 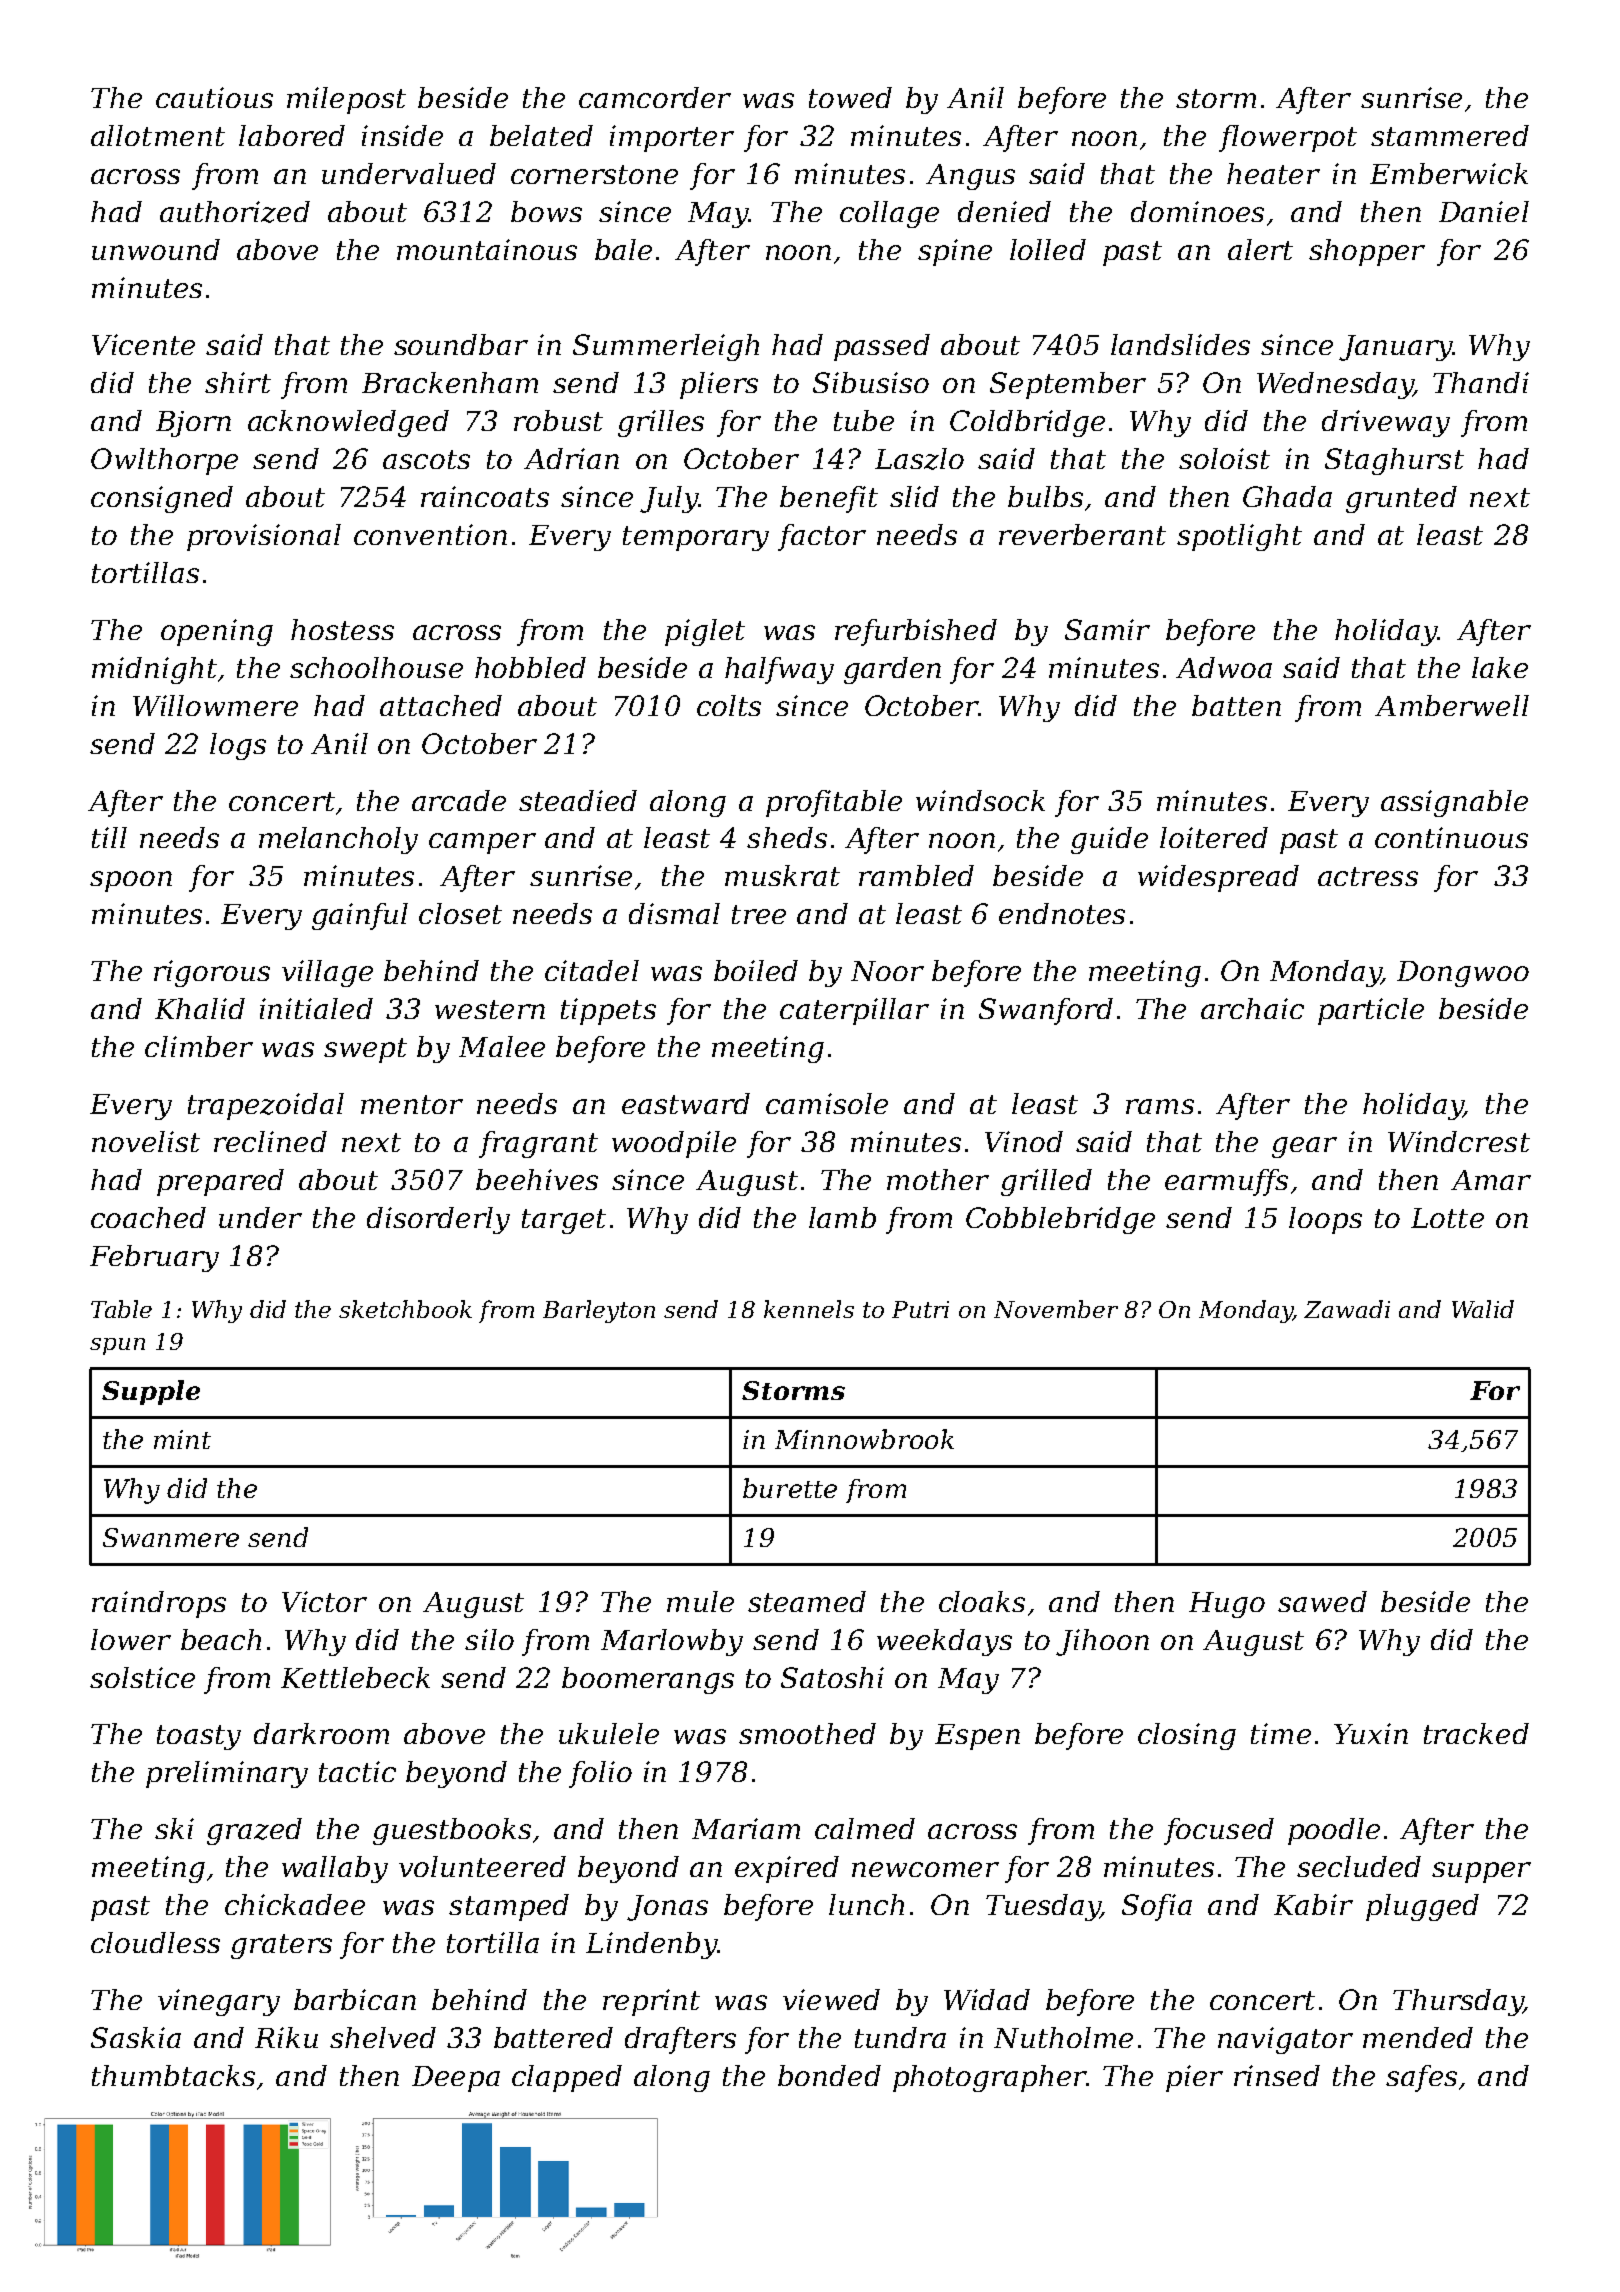 I want to click on midnight, so click(x=154, y=670).
